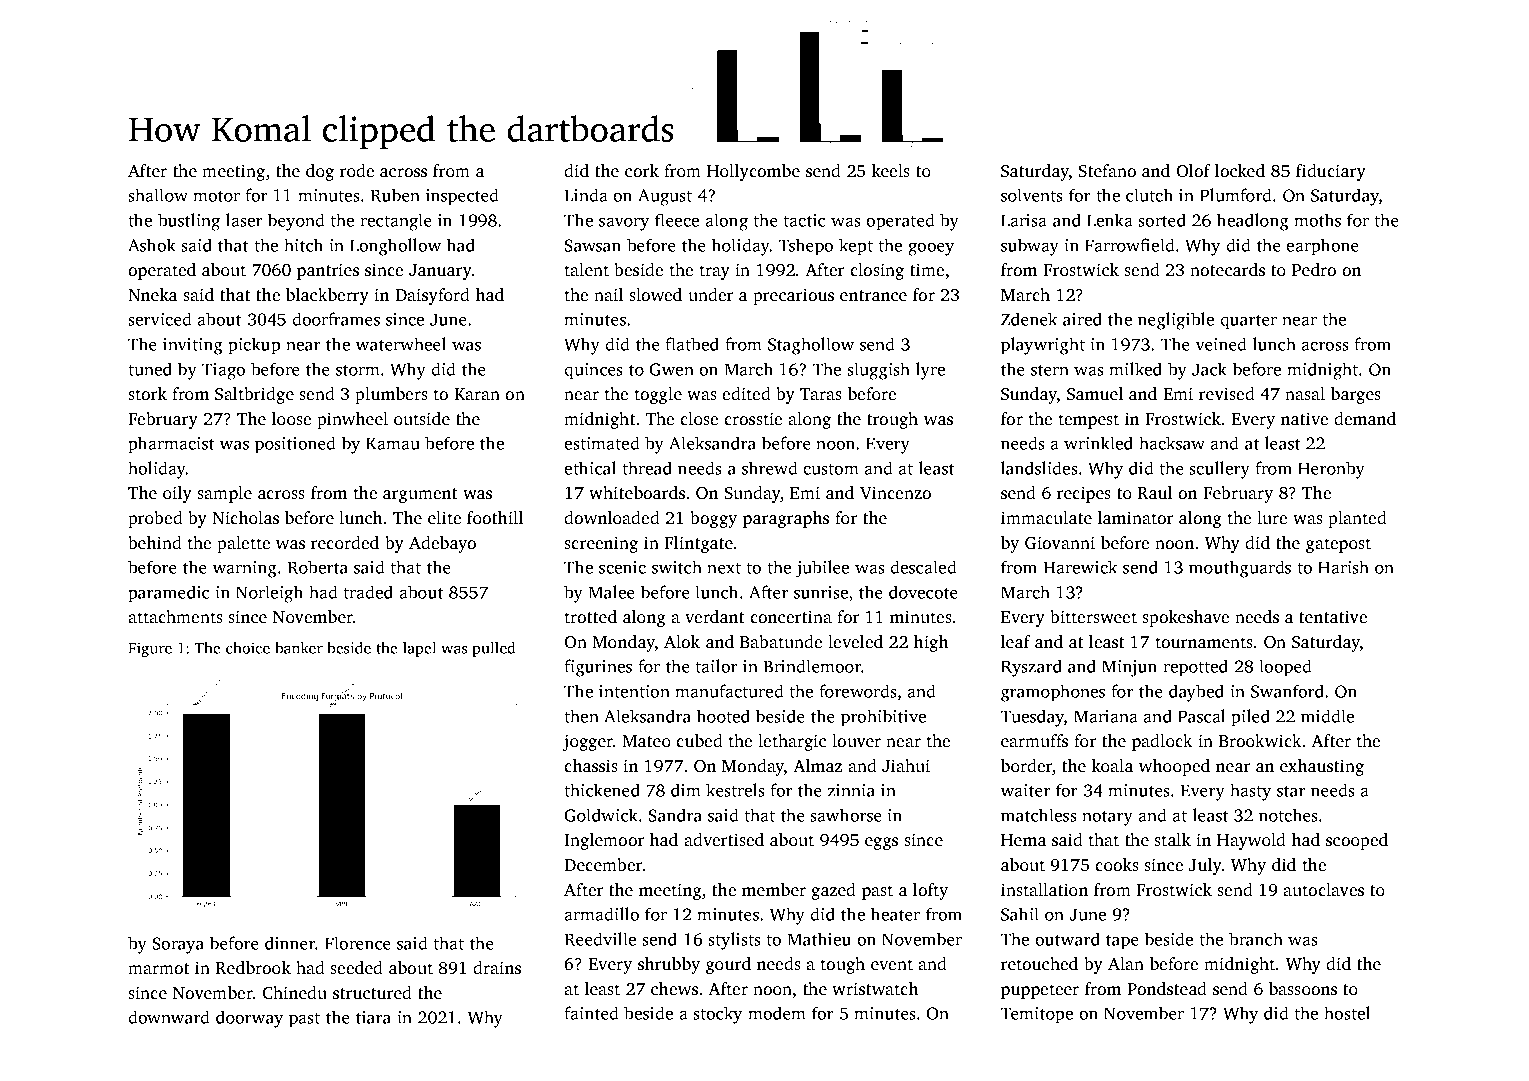 Image resolution: width=1529 pixels, height=1081 pixels. What do you see at coordinates (642, 170) in the screenshot?
I see `cork` at bounding box center [642, 170].
